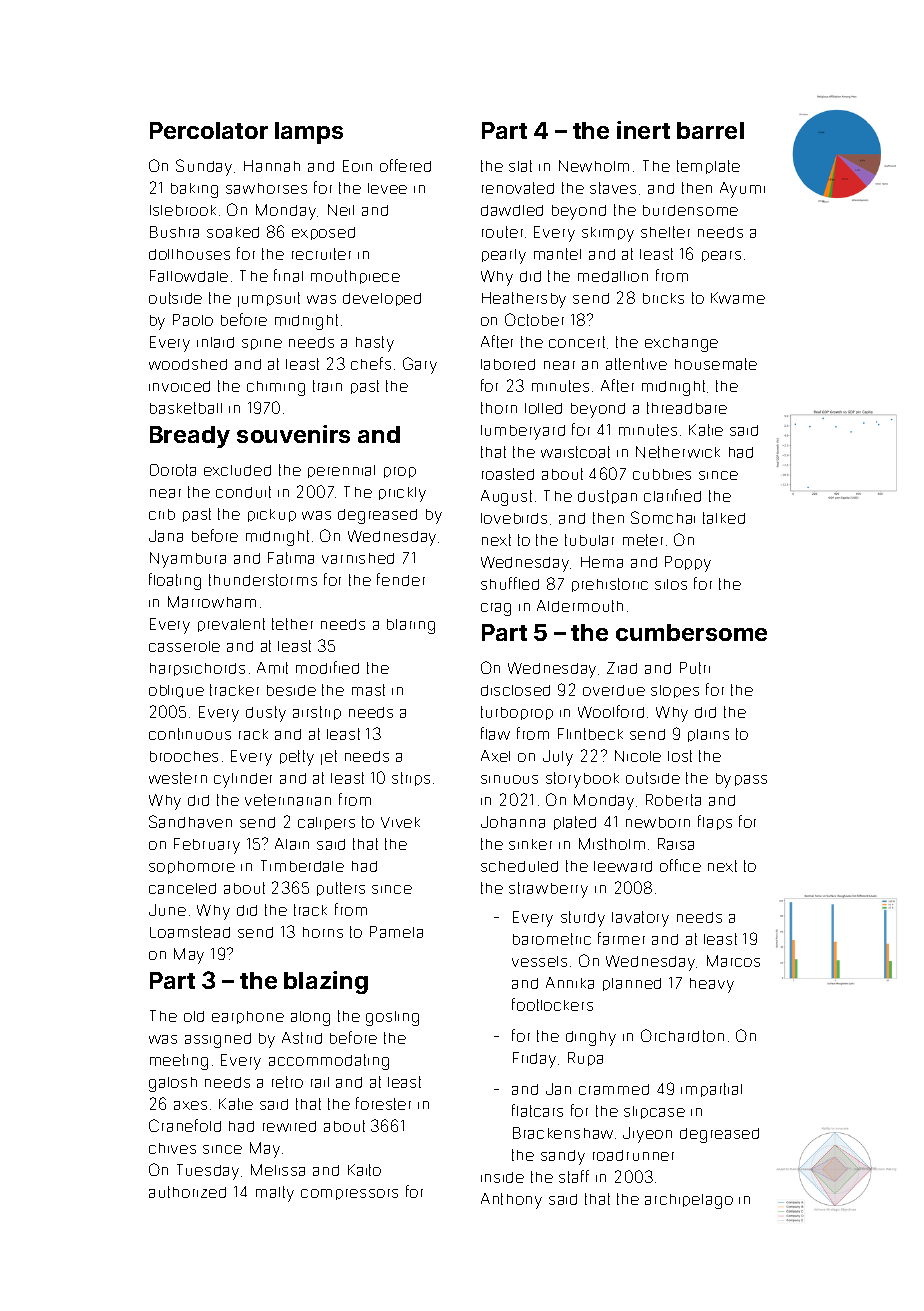 This screenshot has height=1311, width=924. Describe the element at coordinates (695, 668) in the screenshot. I see `Putri` at that location.
